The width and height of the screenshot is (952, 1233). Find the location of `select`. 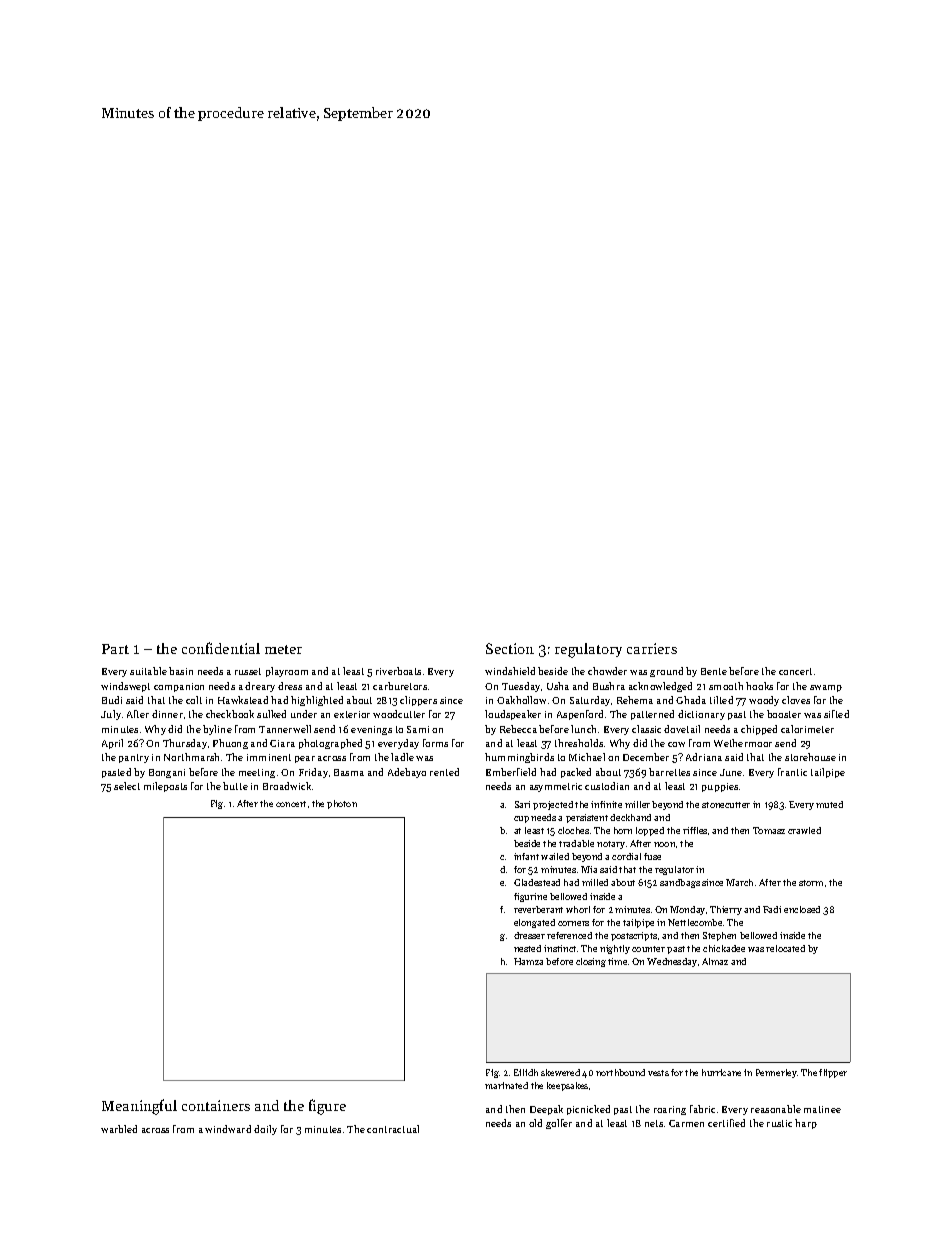

select is located at coordinates (127, 786).
